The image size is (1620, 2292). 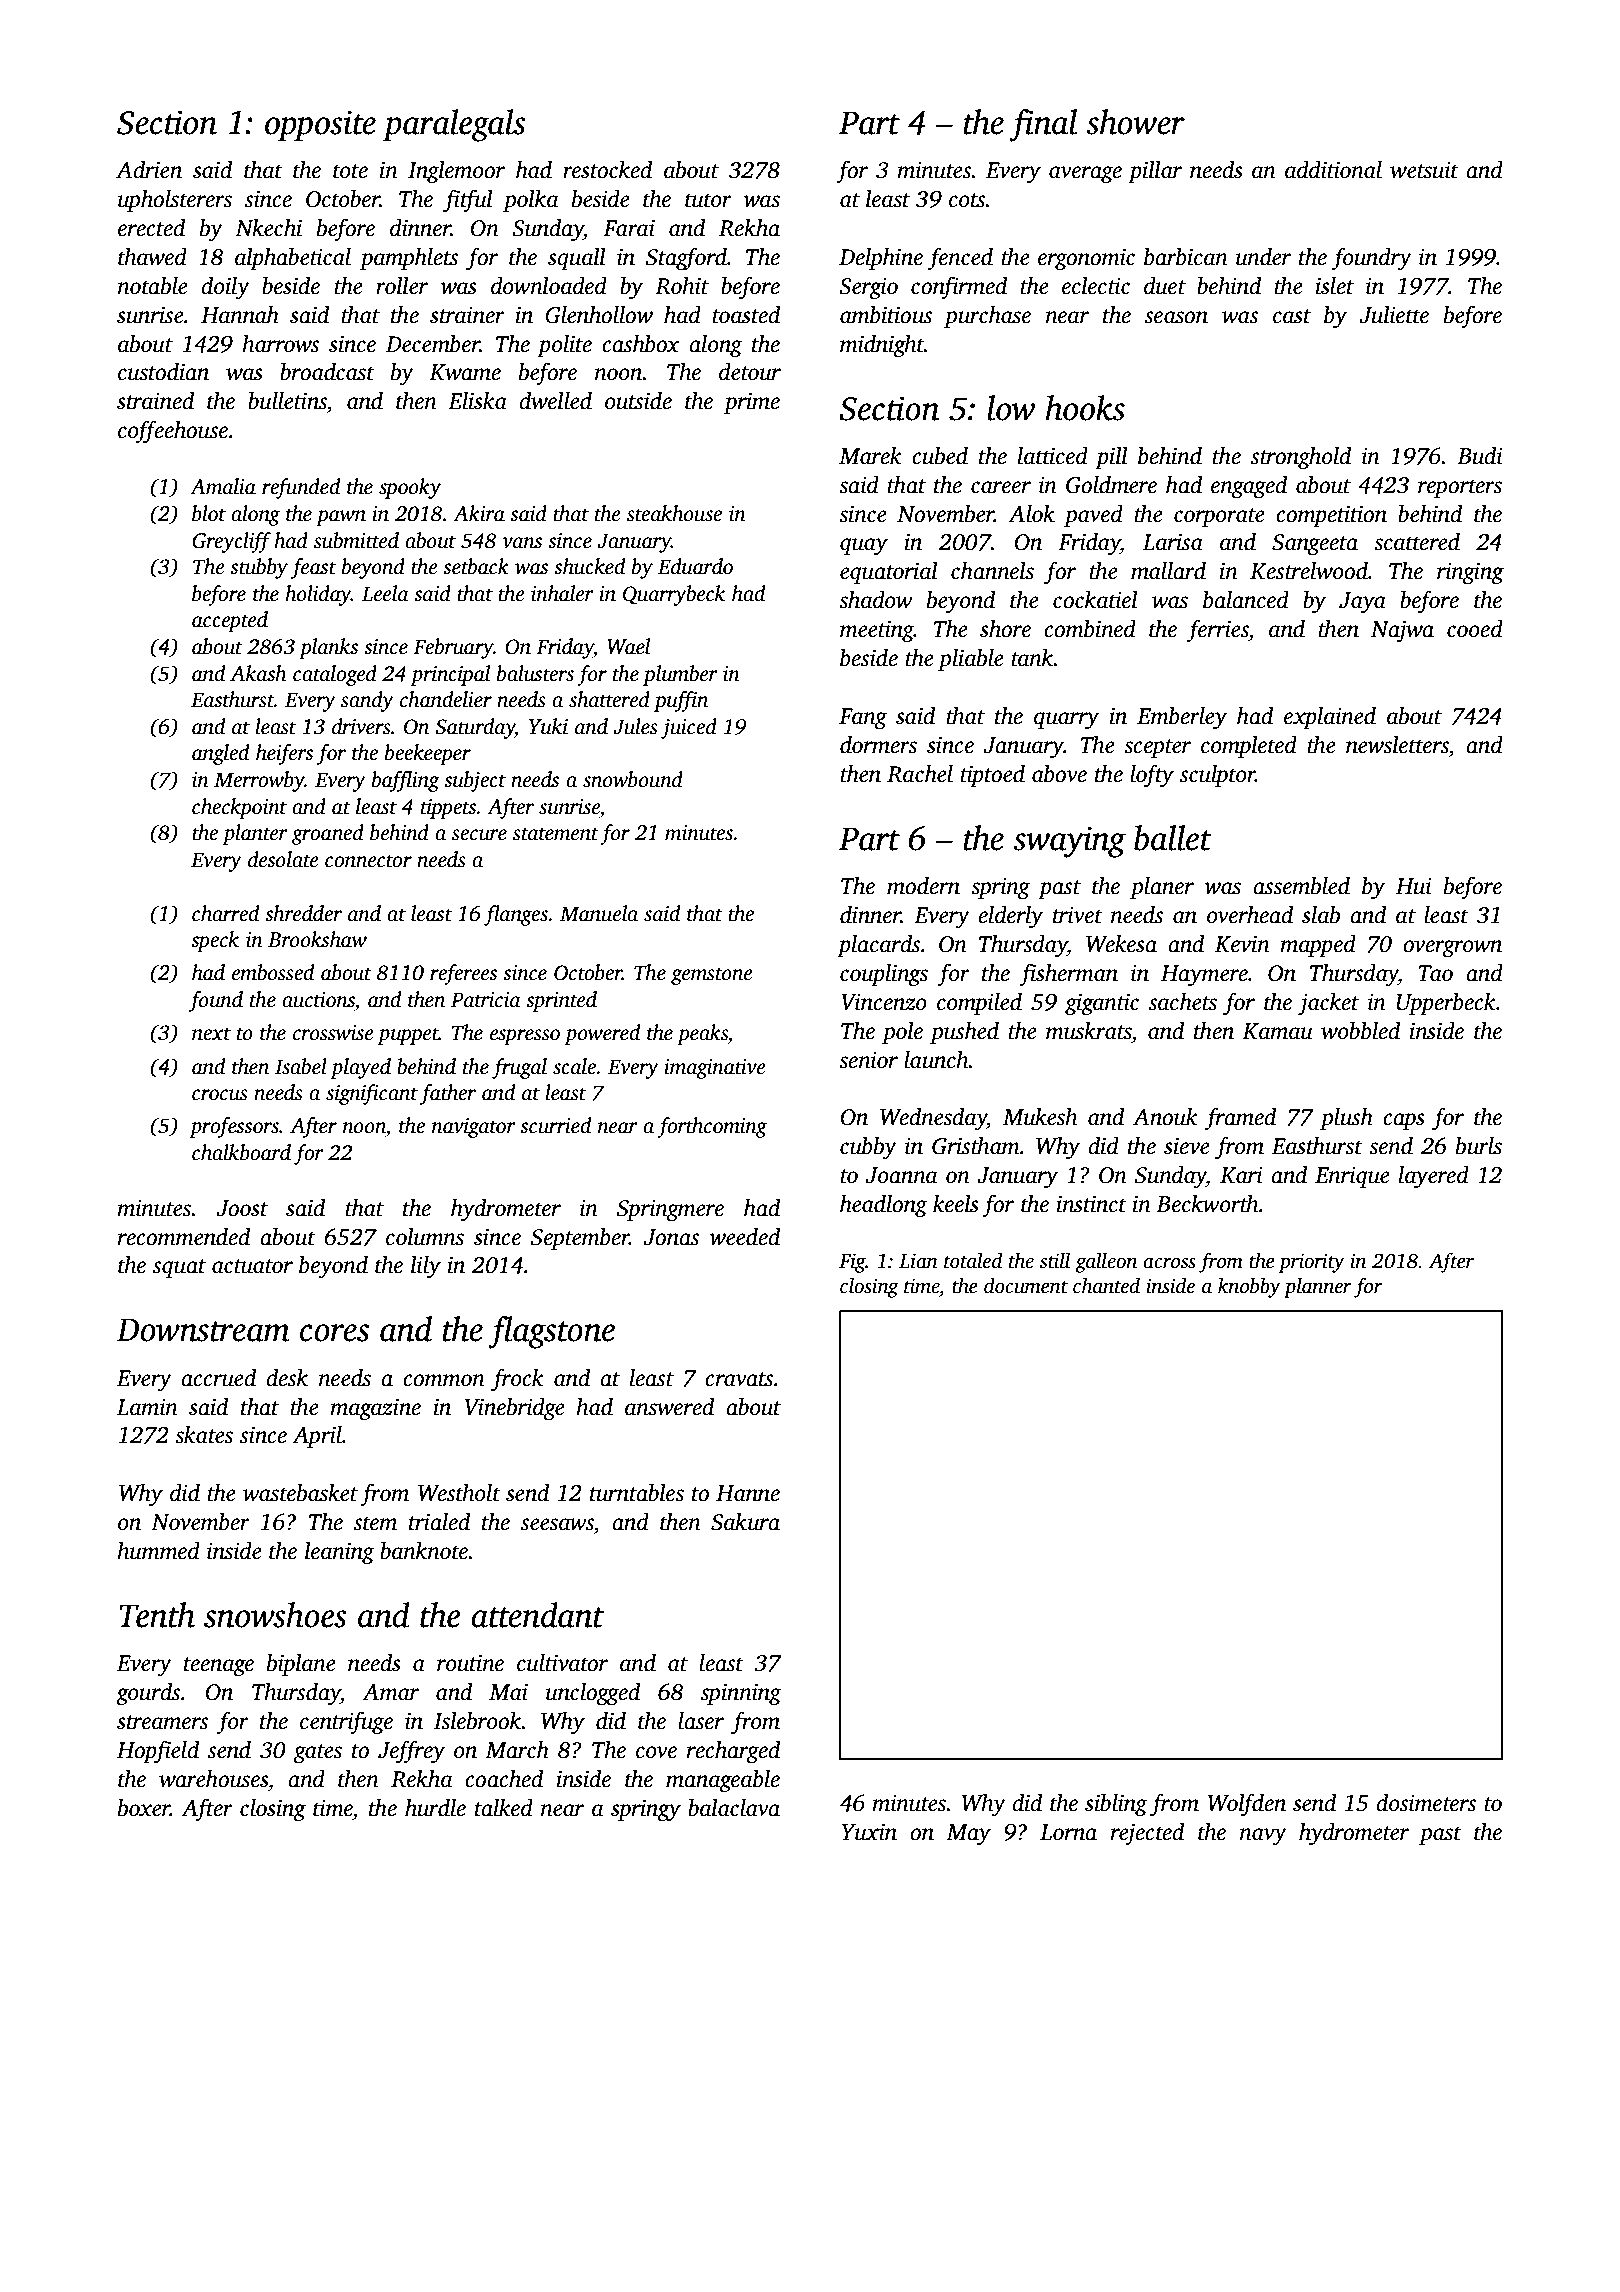 I want to click on couplings, so click(x=884, y=975).
